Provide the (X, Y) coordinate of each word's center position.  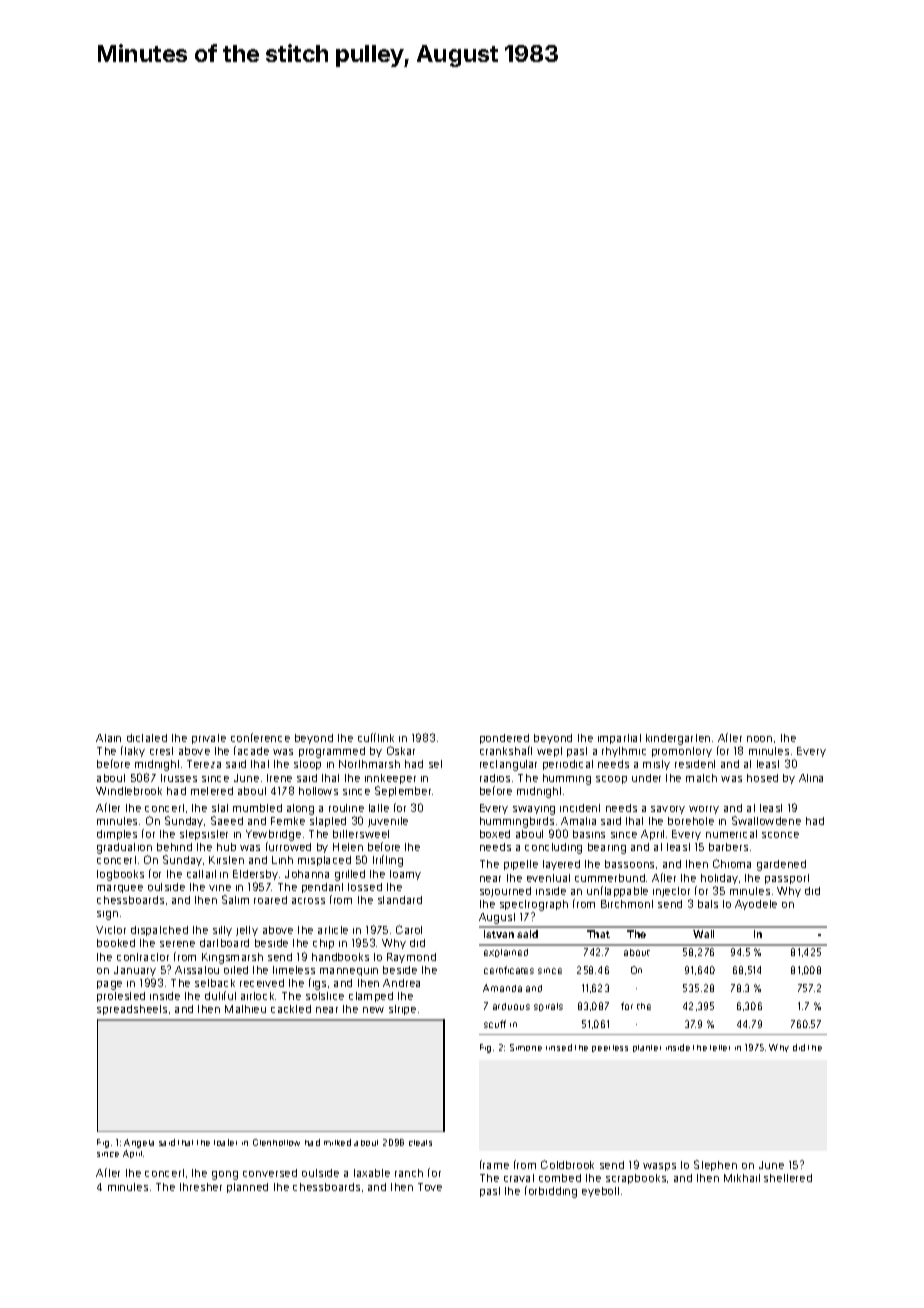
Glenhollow (276, 1142)
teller (720, 1048)
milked (337, 1142)
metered (212, 791)
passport (787, 879)
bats (708, 904)
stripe (402, 1010)
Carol (409, 929)
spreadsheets (132, 1010)
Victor (111, 930)
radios (495, 778)
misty (656, 765)
